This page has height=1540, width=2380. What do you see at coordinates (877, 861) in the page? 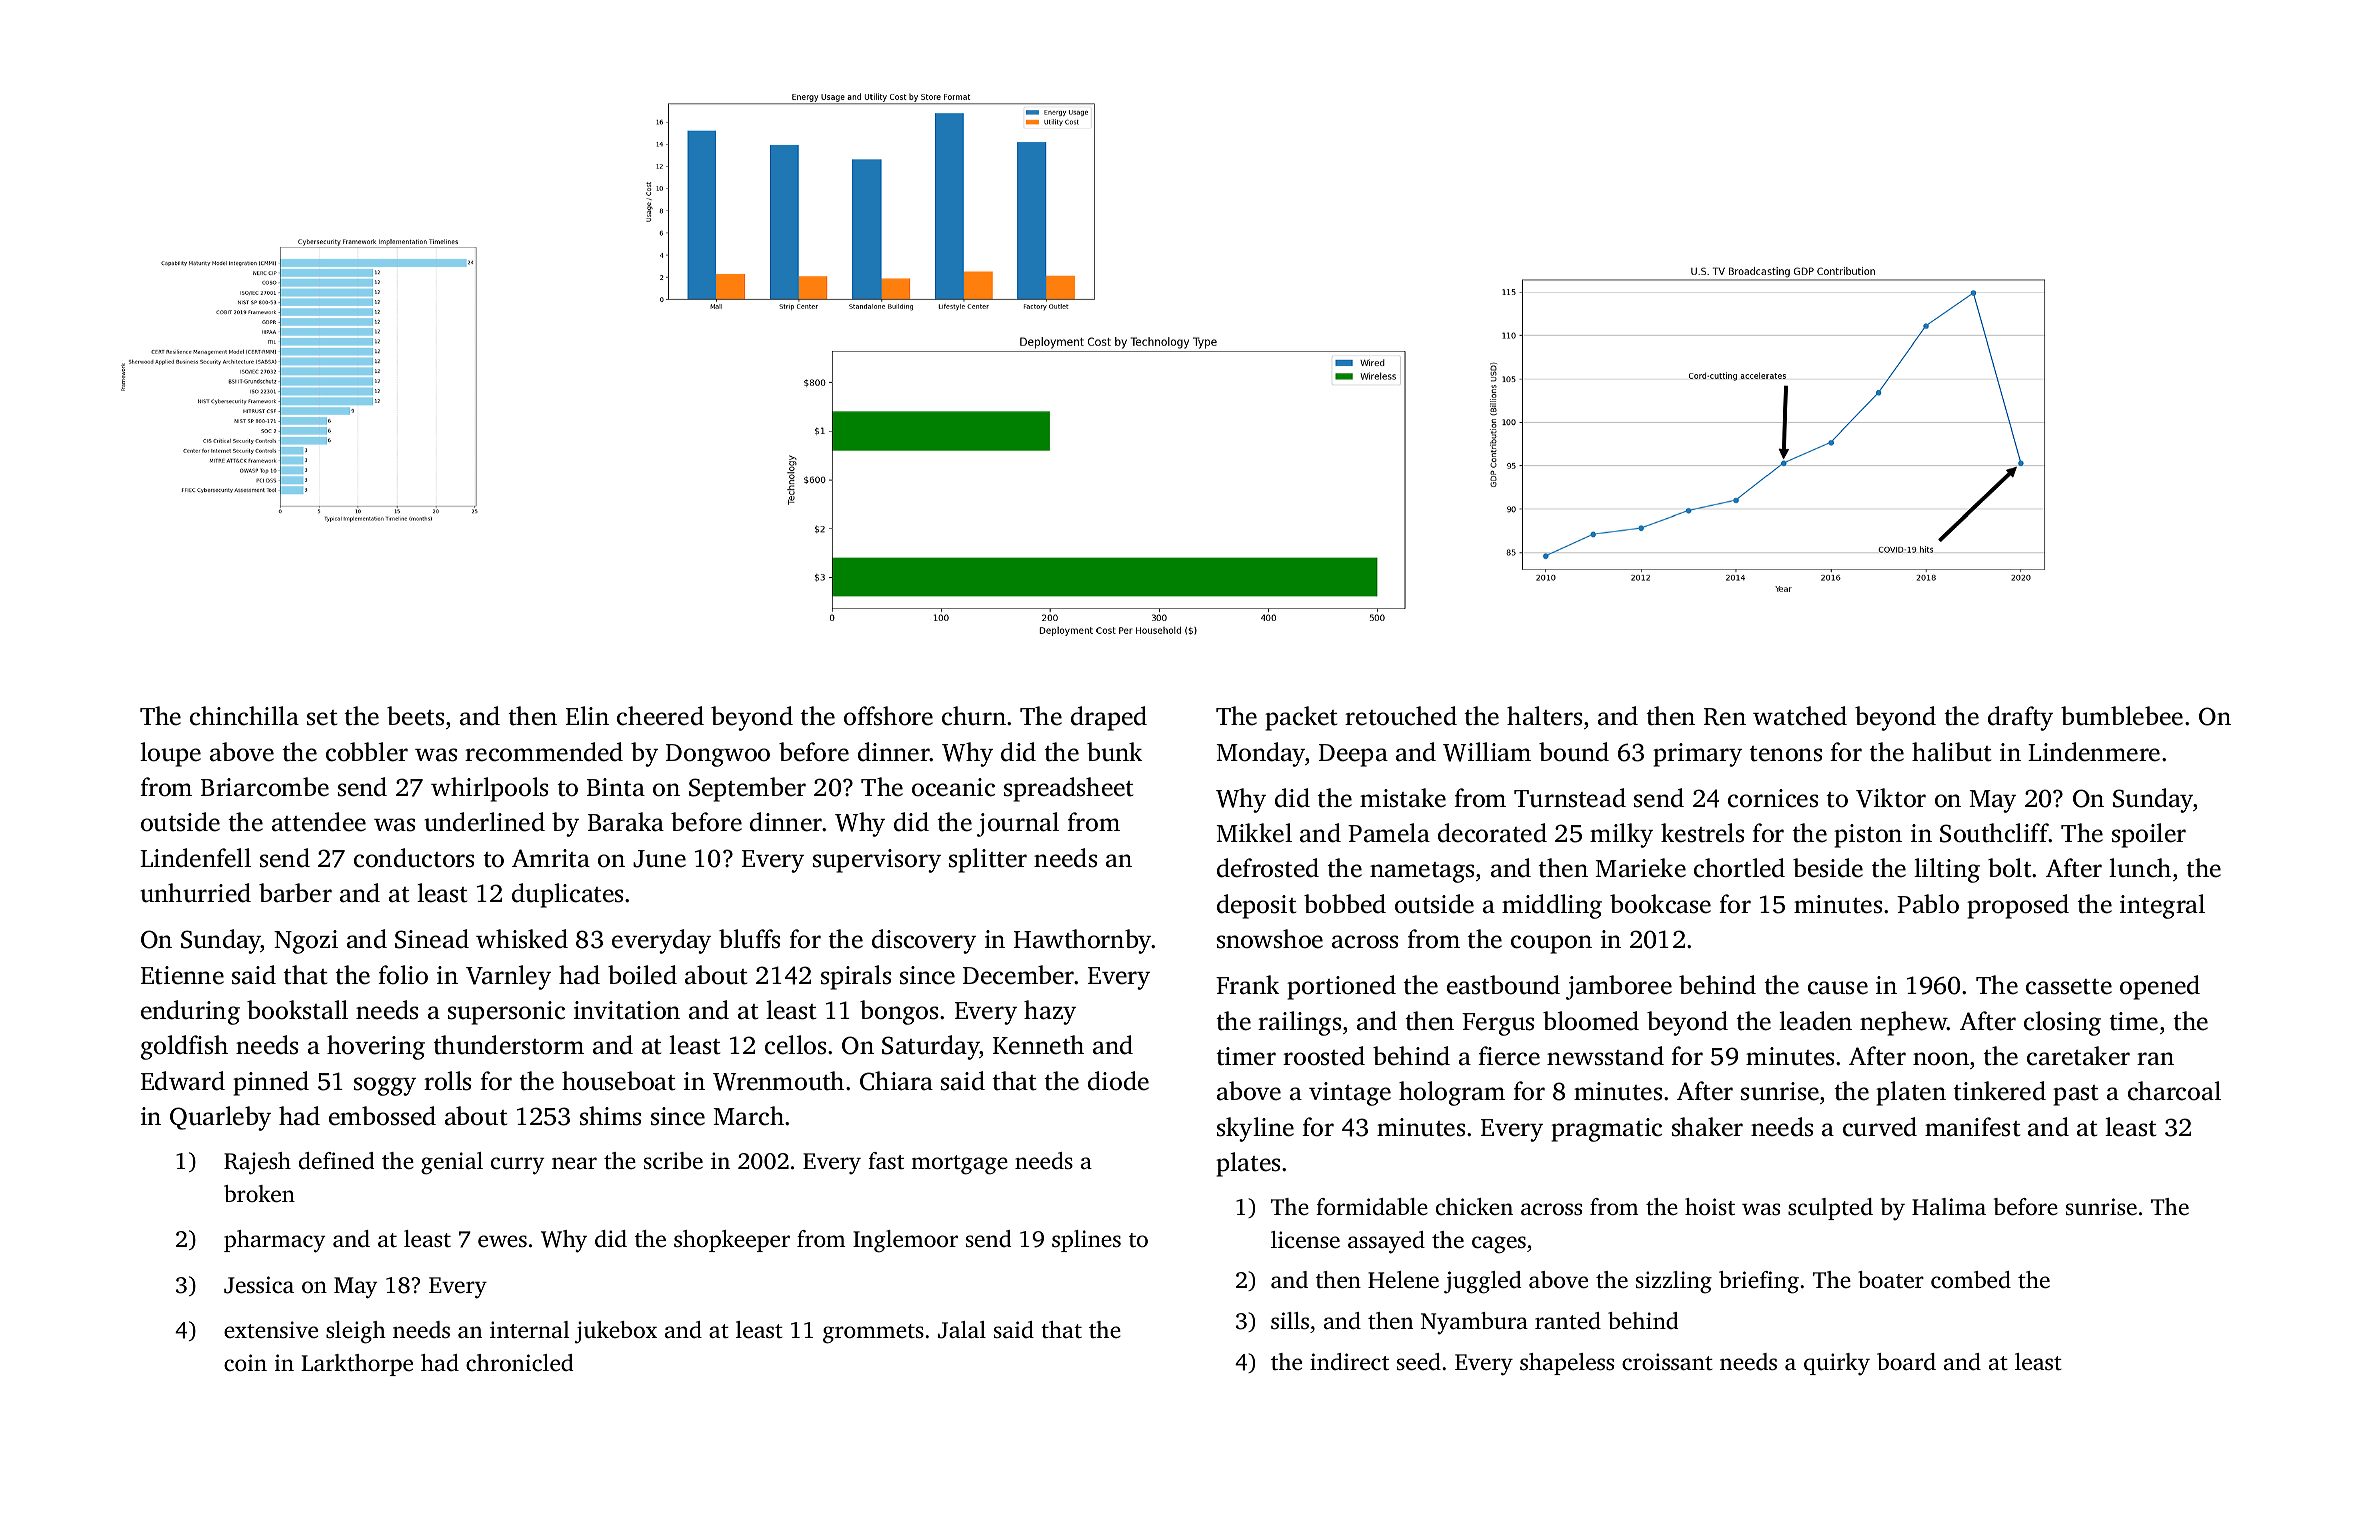
I see `supervisory` at bounding box center [877, 861].
